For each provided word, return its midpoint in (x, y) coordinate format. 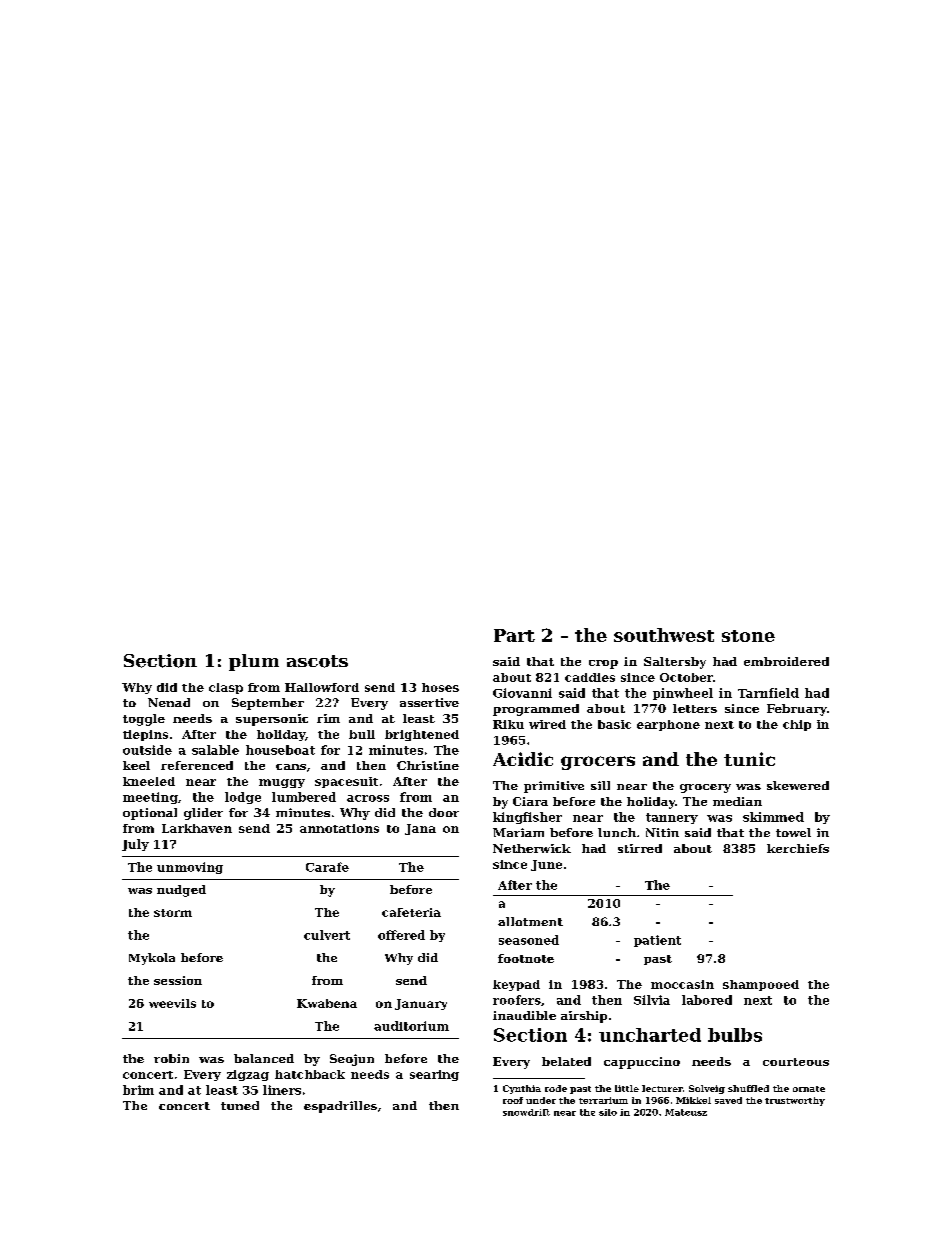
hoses (440, 687)
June (546, 865)
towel (793, 832)
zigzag (248, 1075)
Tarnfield (768, 693)
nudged (181, 891)
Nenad (169, 702)
